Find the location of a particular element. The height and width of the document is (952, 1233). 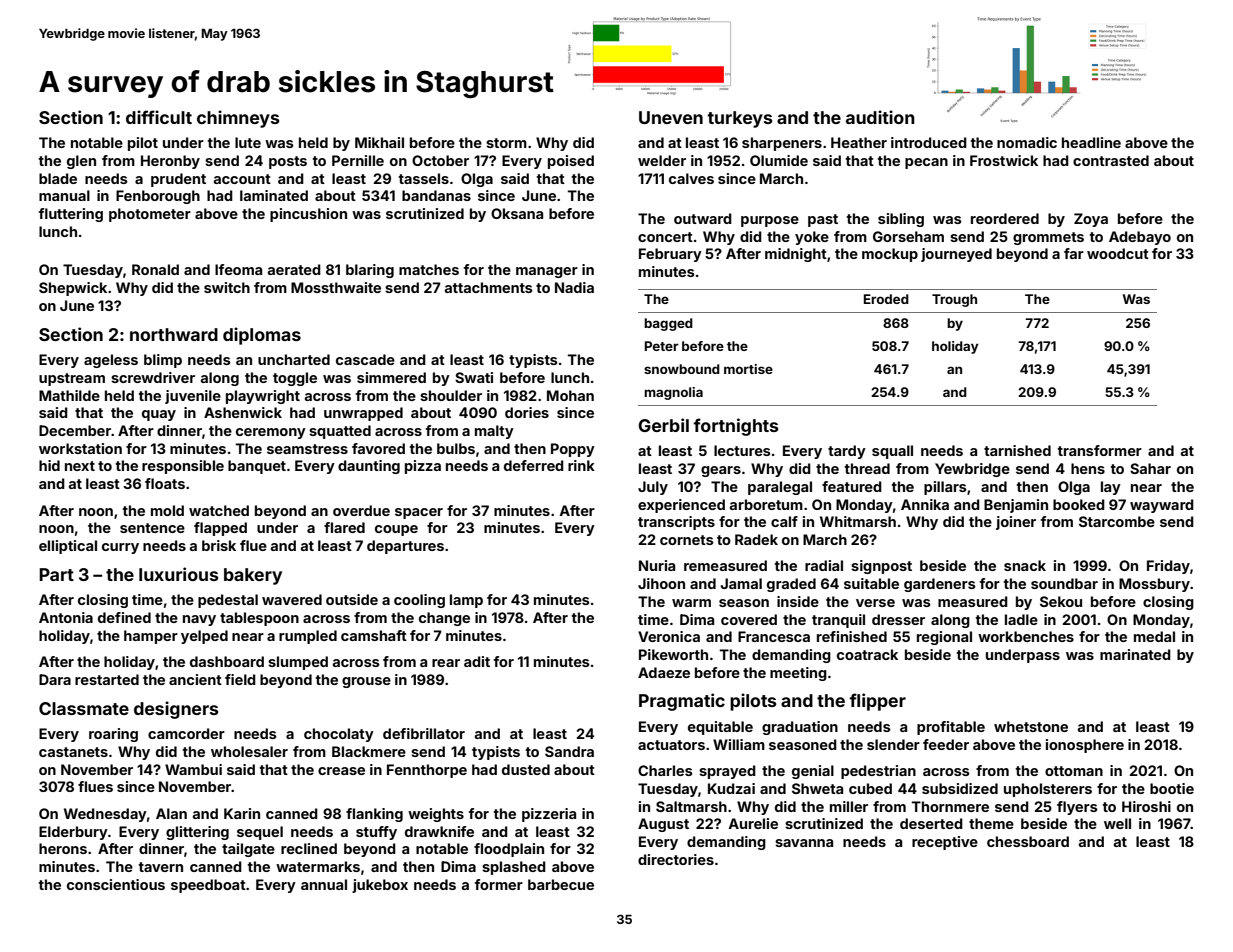

Veronica is located at coordinates (669, 636).
